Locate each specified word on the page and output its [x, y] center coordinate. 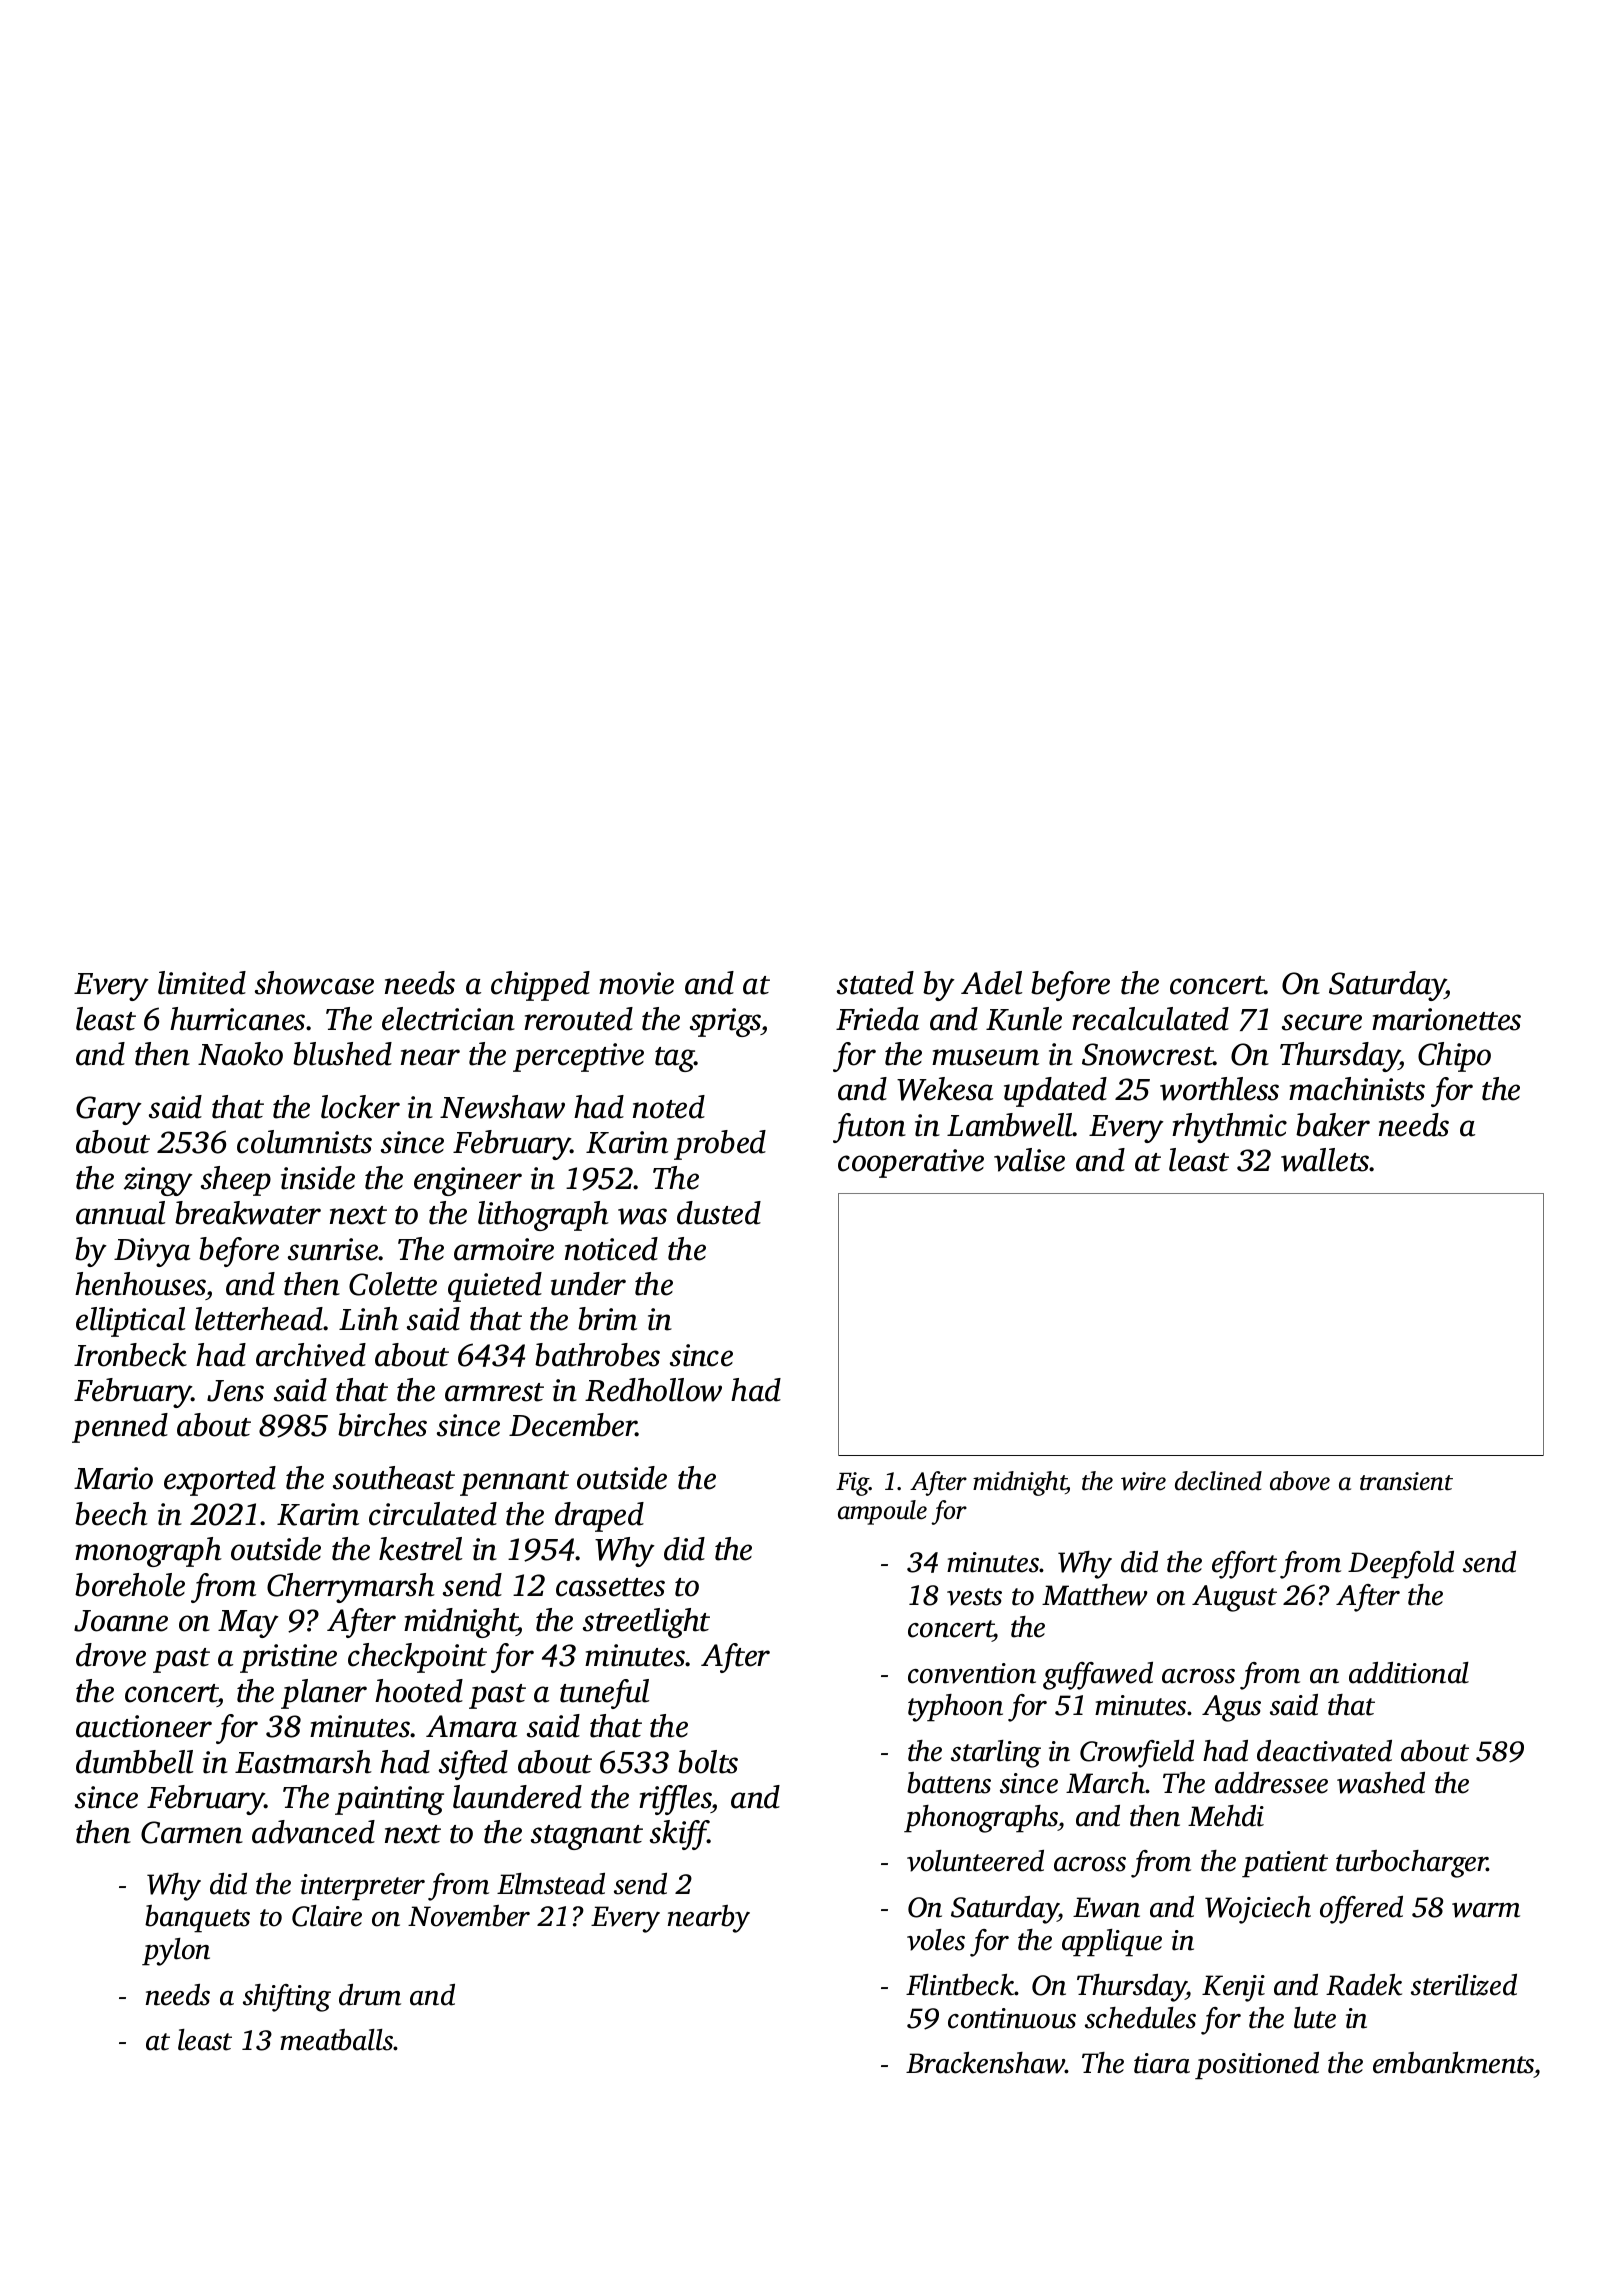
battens [949, 1783]
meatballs [337, 2040]
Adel [991, 983]
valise [1029, 1160]
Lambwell [1010, 1125]
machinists [1357, 1089]
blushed [342, 1054]
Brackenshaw [985, 2063]
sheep [236, 1181]
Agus [1231, 1708]
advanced [313, 1832]
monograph [148, 1552]
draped [599, 1517]
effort [1244, 1565]
